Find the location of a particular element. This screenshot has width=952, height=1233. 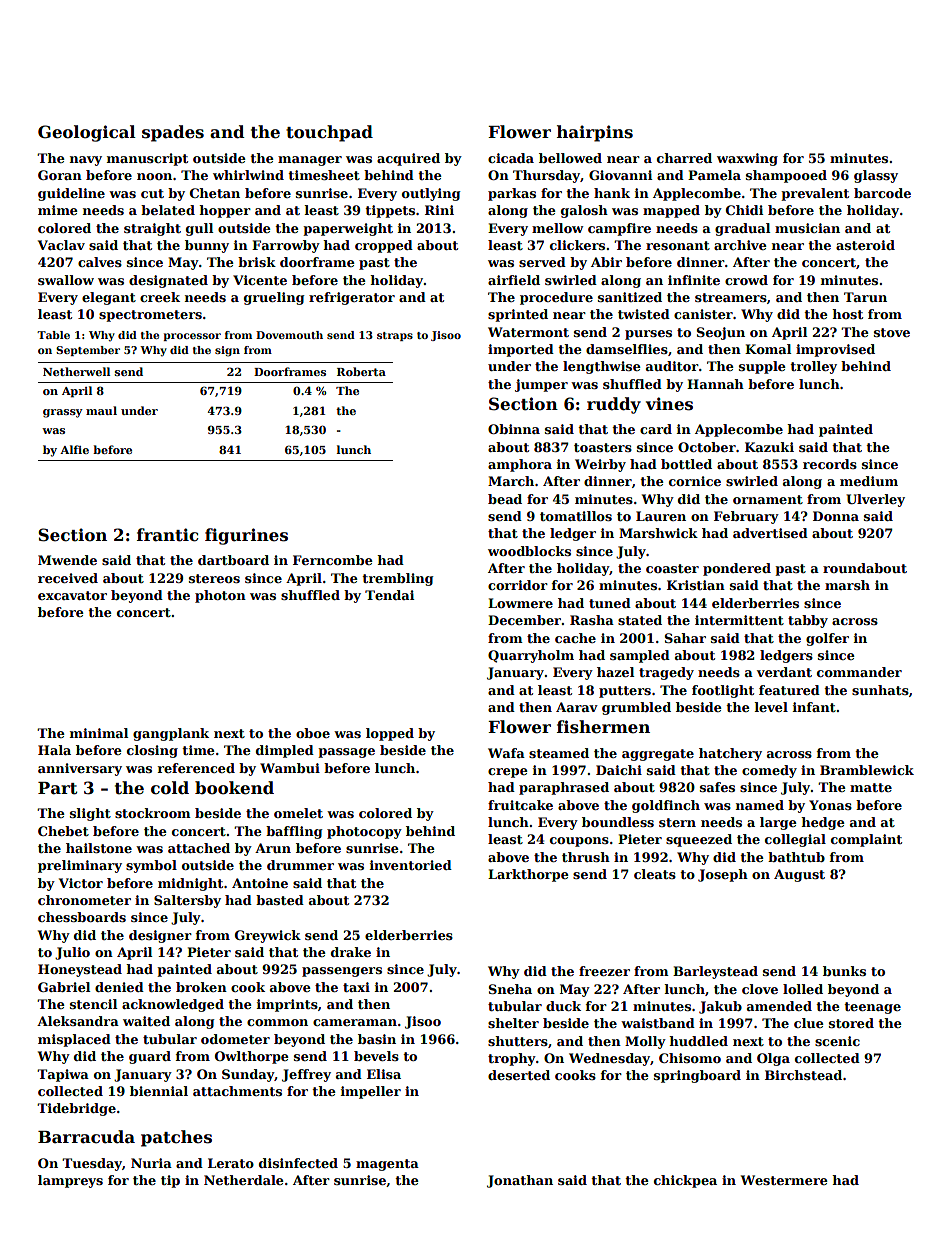

spades is located at coordinates (173, 133).
